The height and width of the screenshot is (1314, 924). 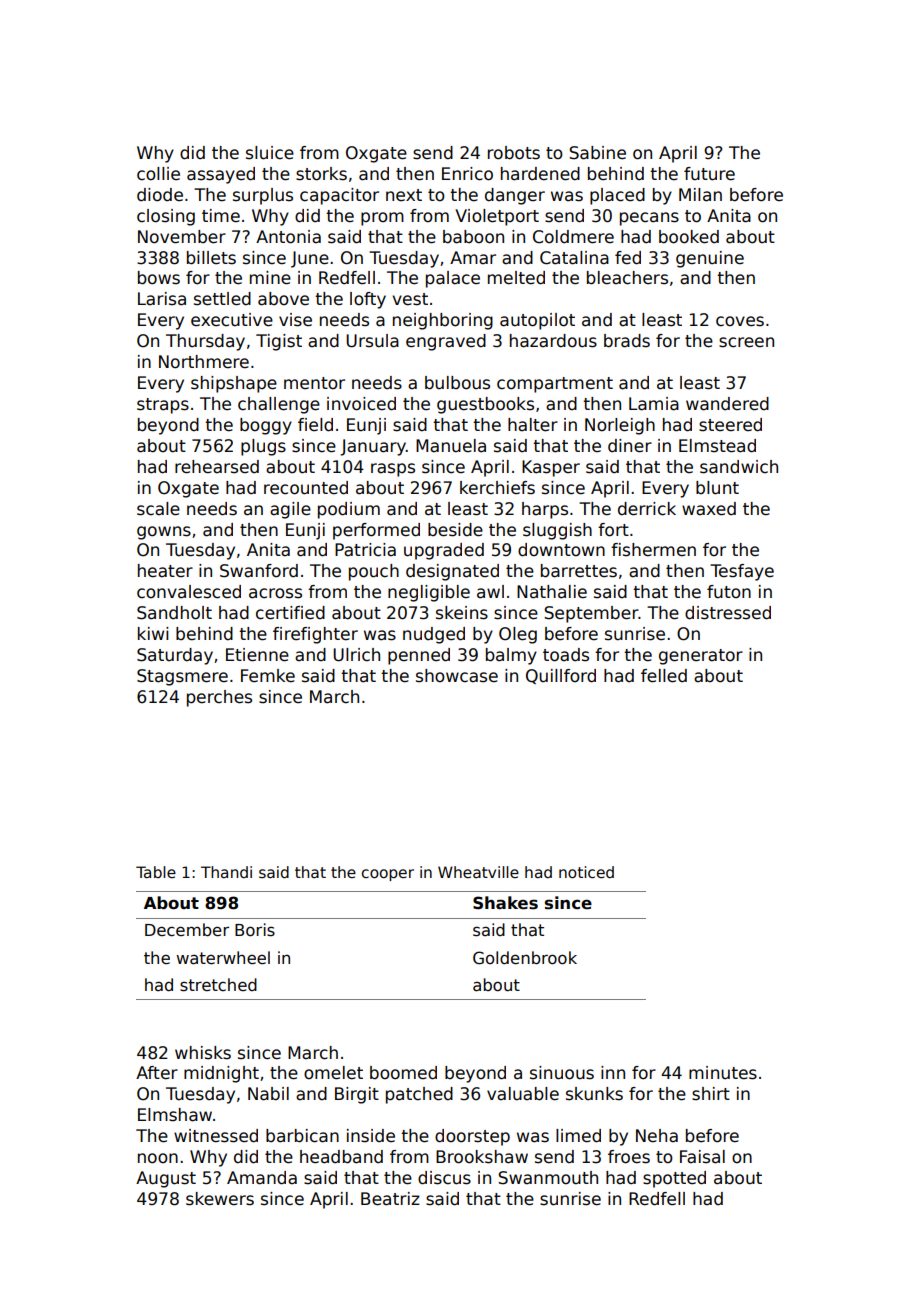 What do you see at coordinates (268, 676) in the screenshot?
I see `Femke` at bounding box center [268, 676].
